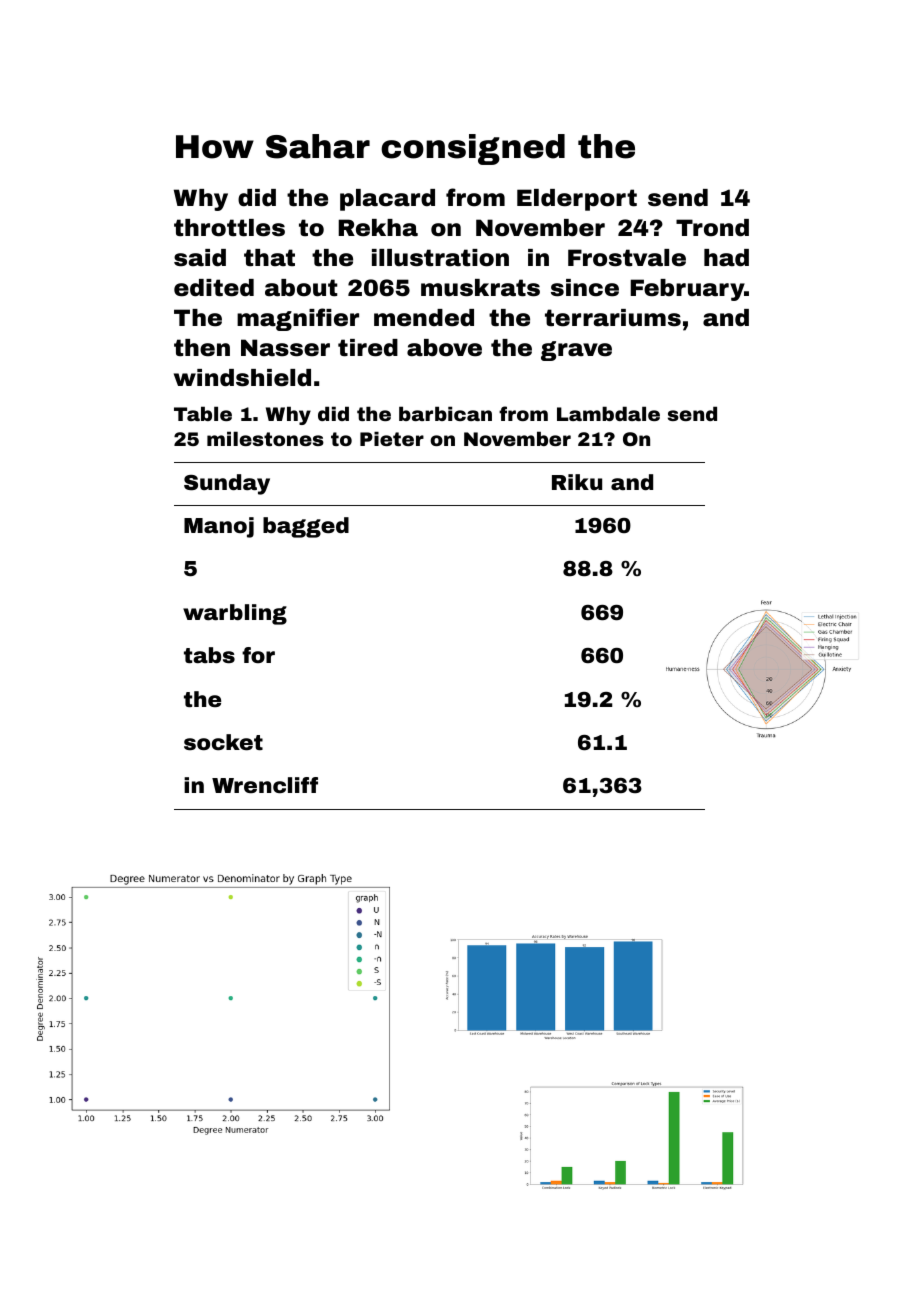 The image size is (924, 1311). I want to click on Riku, so click(577, 482).
